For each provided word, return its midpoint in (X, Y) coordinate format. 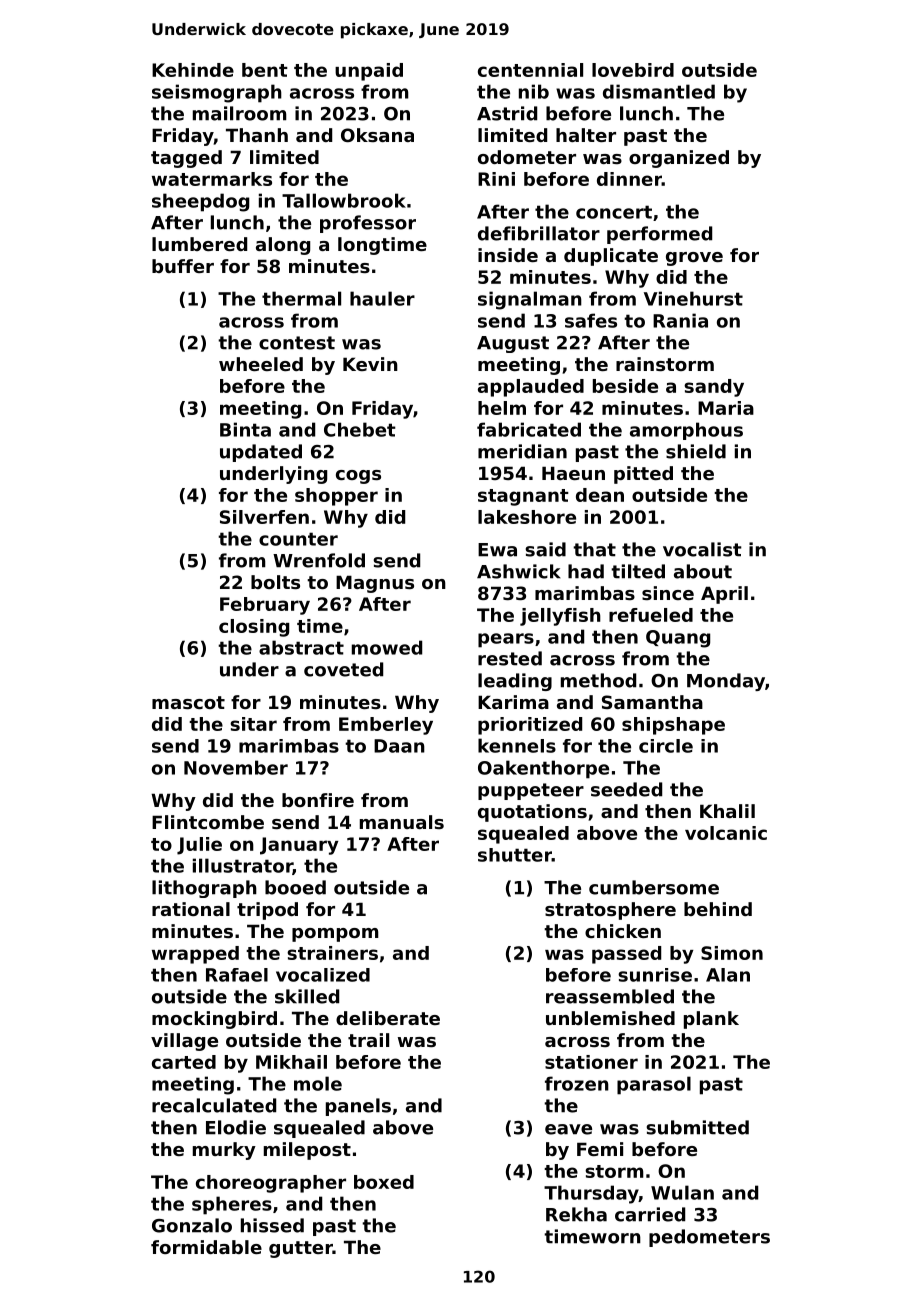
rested (510, 658)
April (724, 595)
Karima (513, 702)
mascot (188, 702)
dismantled (659, 91)
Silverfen (264, 517)
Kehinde (193, 70)
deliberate (388, 1018)
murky (224, 1151)
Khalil (727, 811)
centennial (530, 70)
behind (718, 909)
